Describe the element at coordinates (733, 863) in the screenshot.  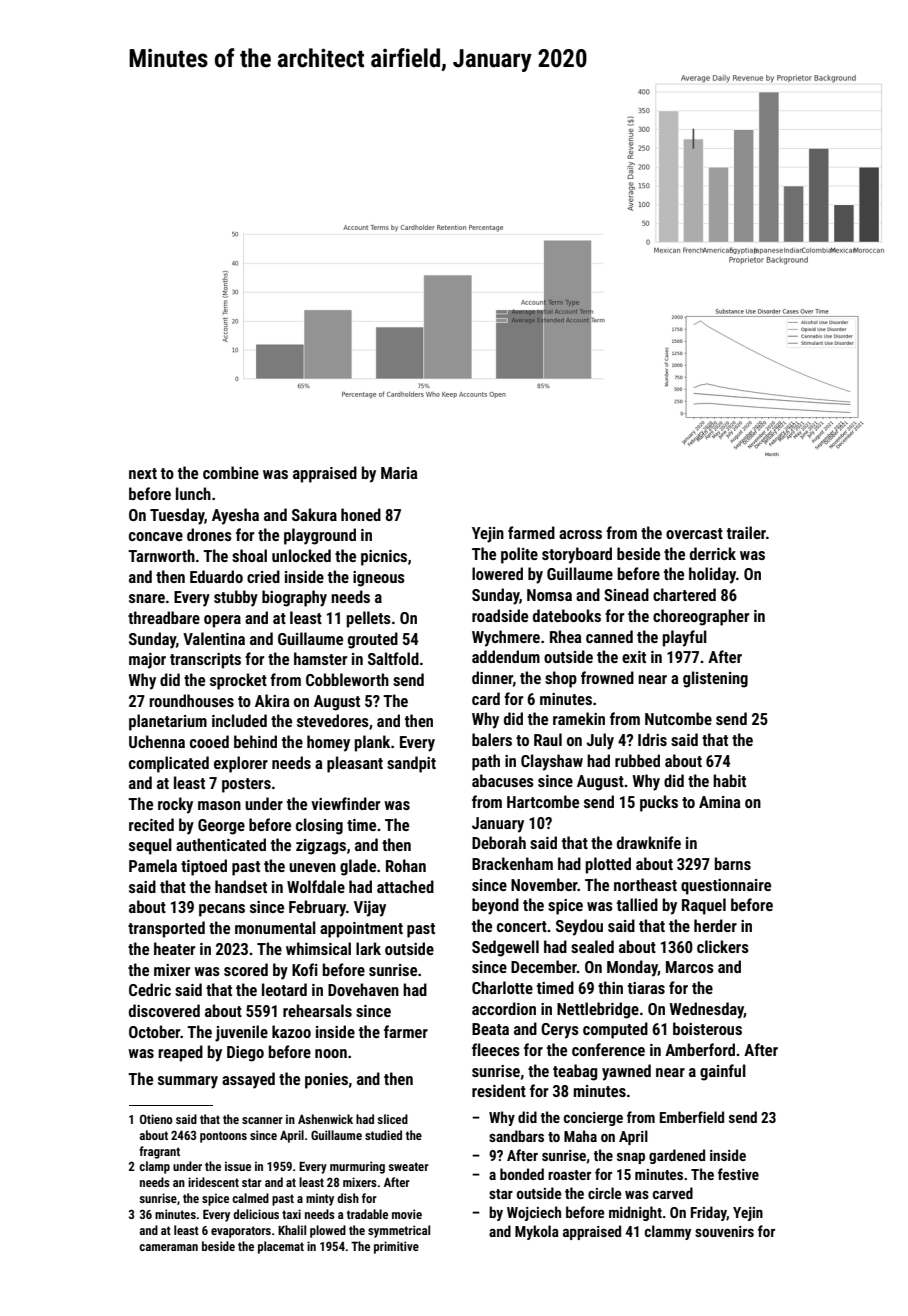
I see `barns` at that location.
